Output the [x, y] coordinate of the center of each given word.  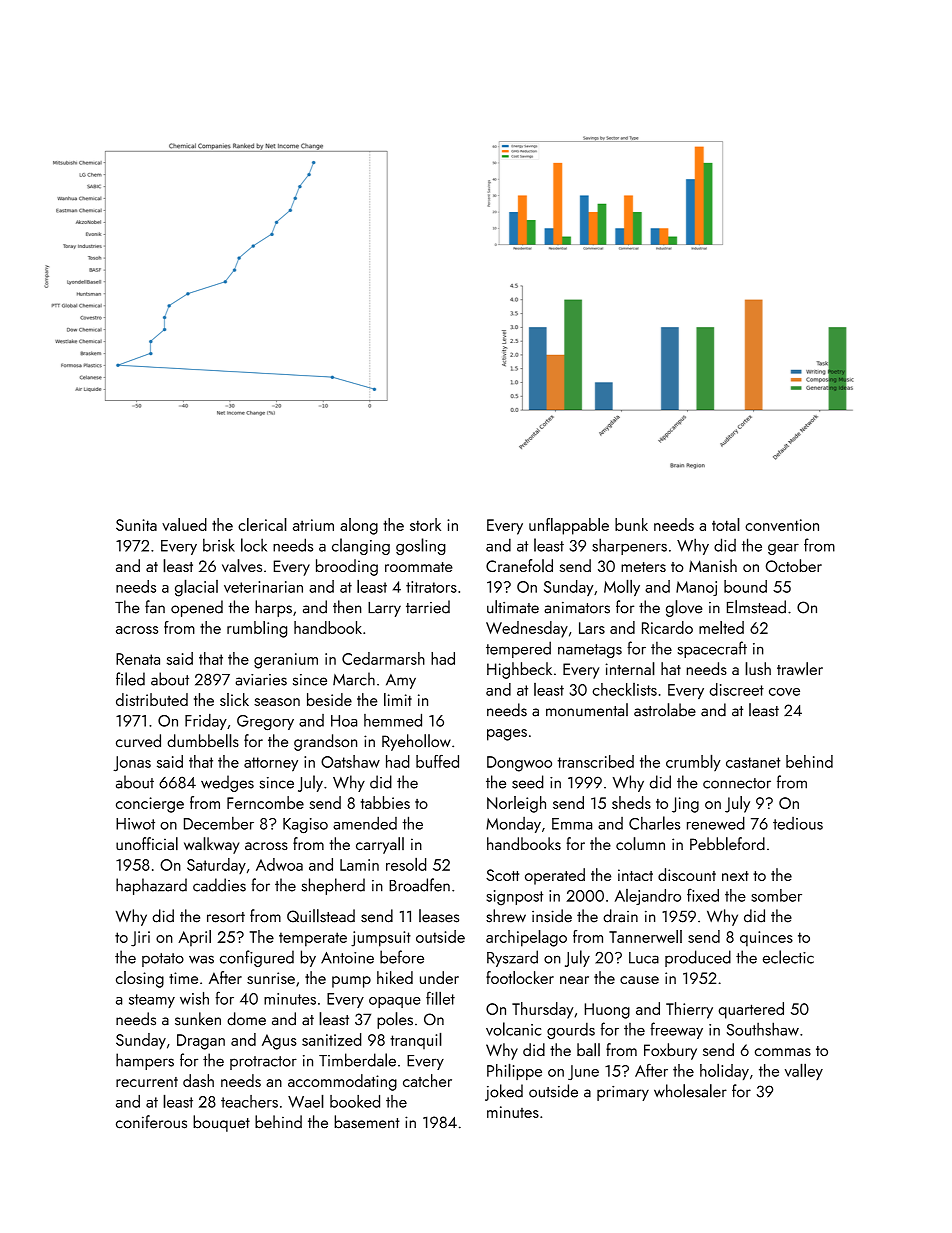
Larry [384, 609]
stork [425, 524]
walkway [211, 845]
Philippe [514, 1071]
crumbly [693, 762]
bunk [631, 524]
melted [721, 627]
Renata [138, 659]
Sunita [136, 525]
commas [783, 1052]
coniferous [151, 1122]
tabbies [385, 802]
